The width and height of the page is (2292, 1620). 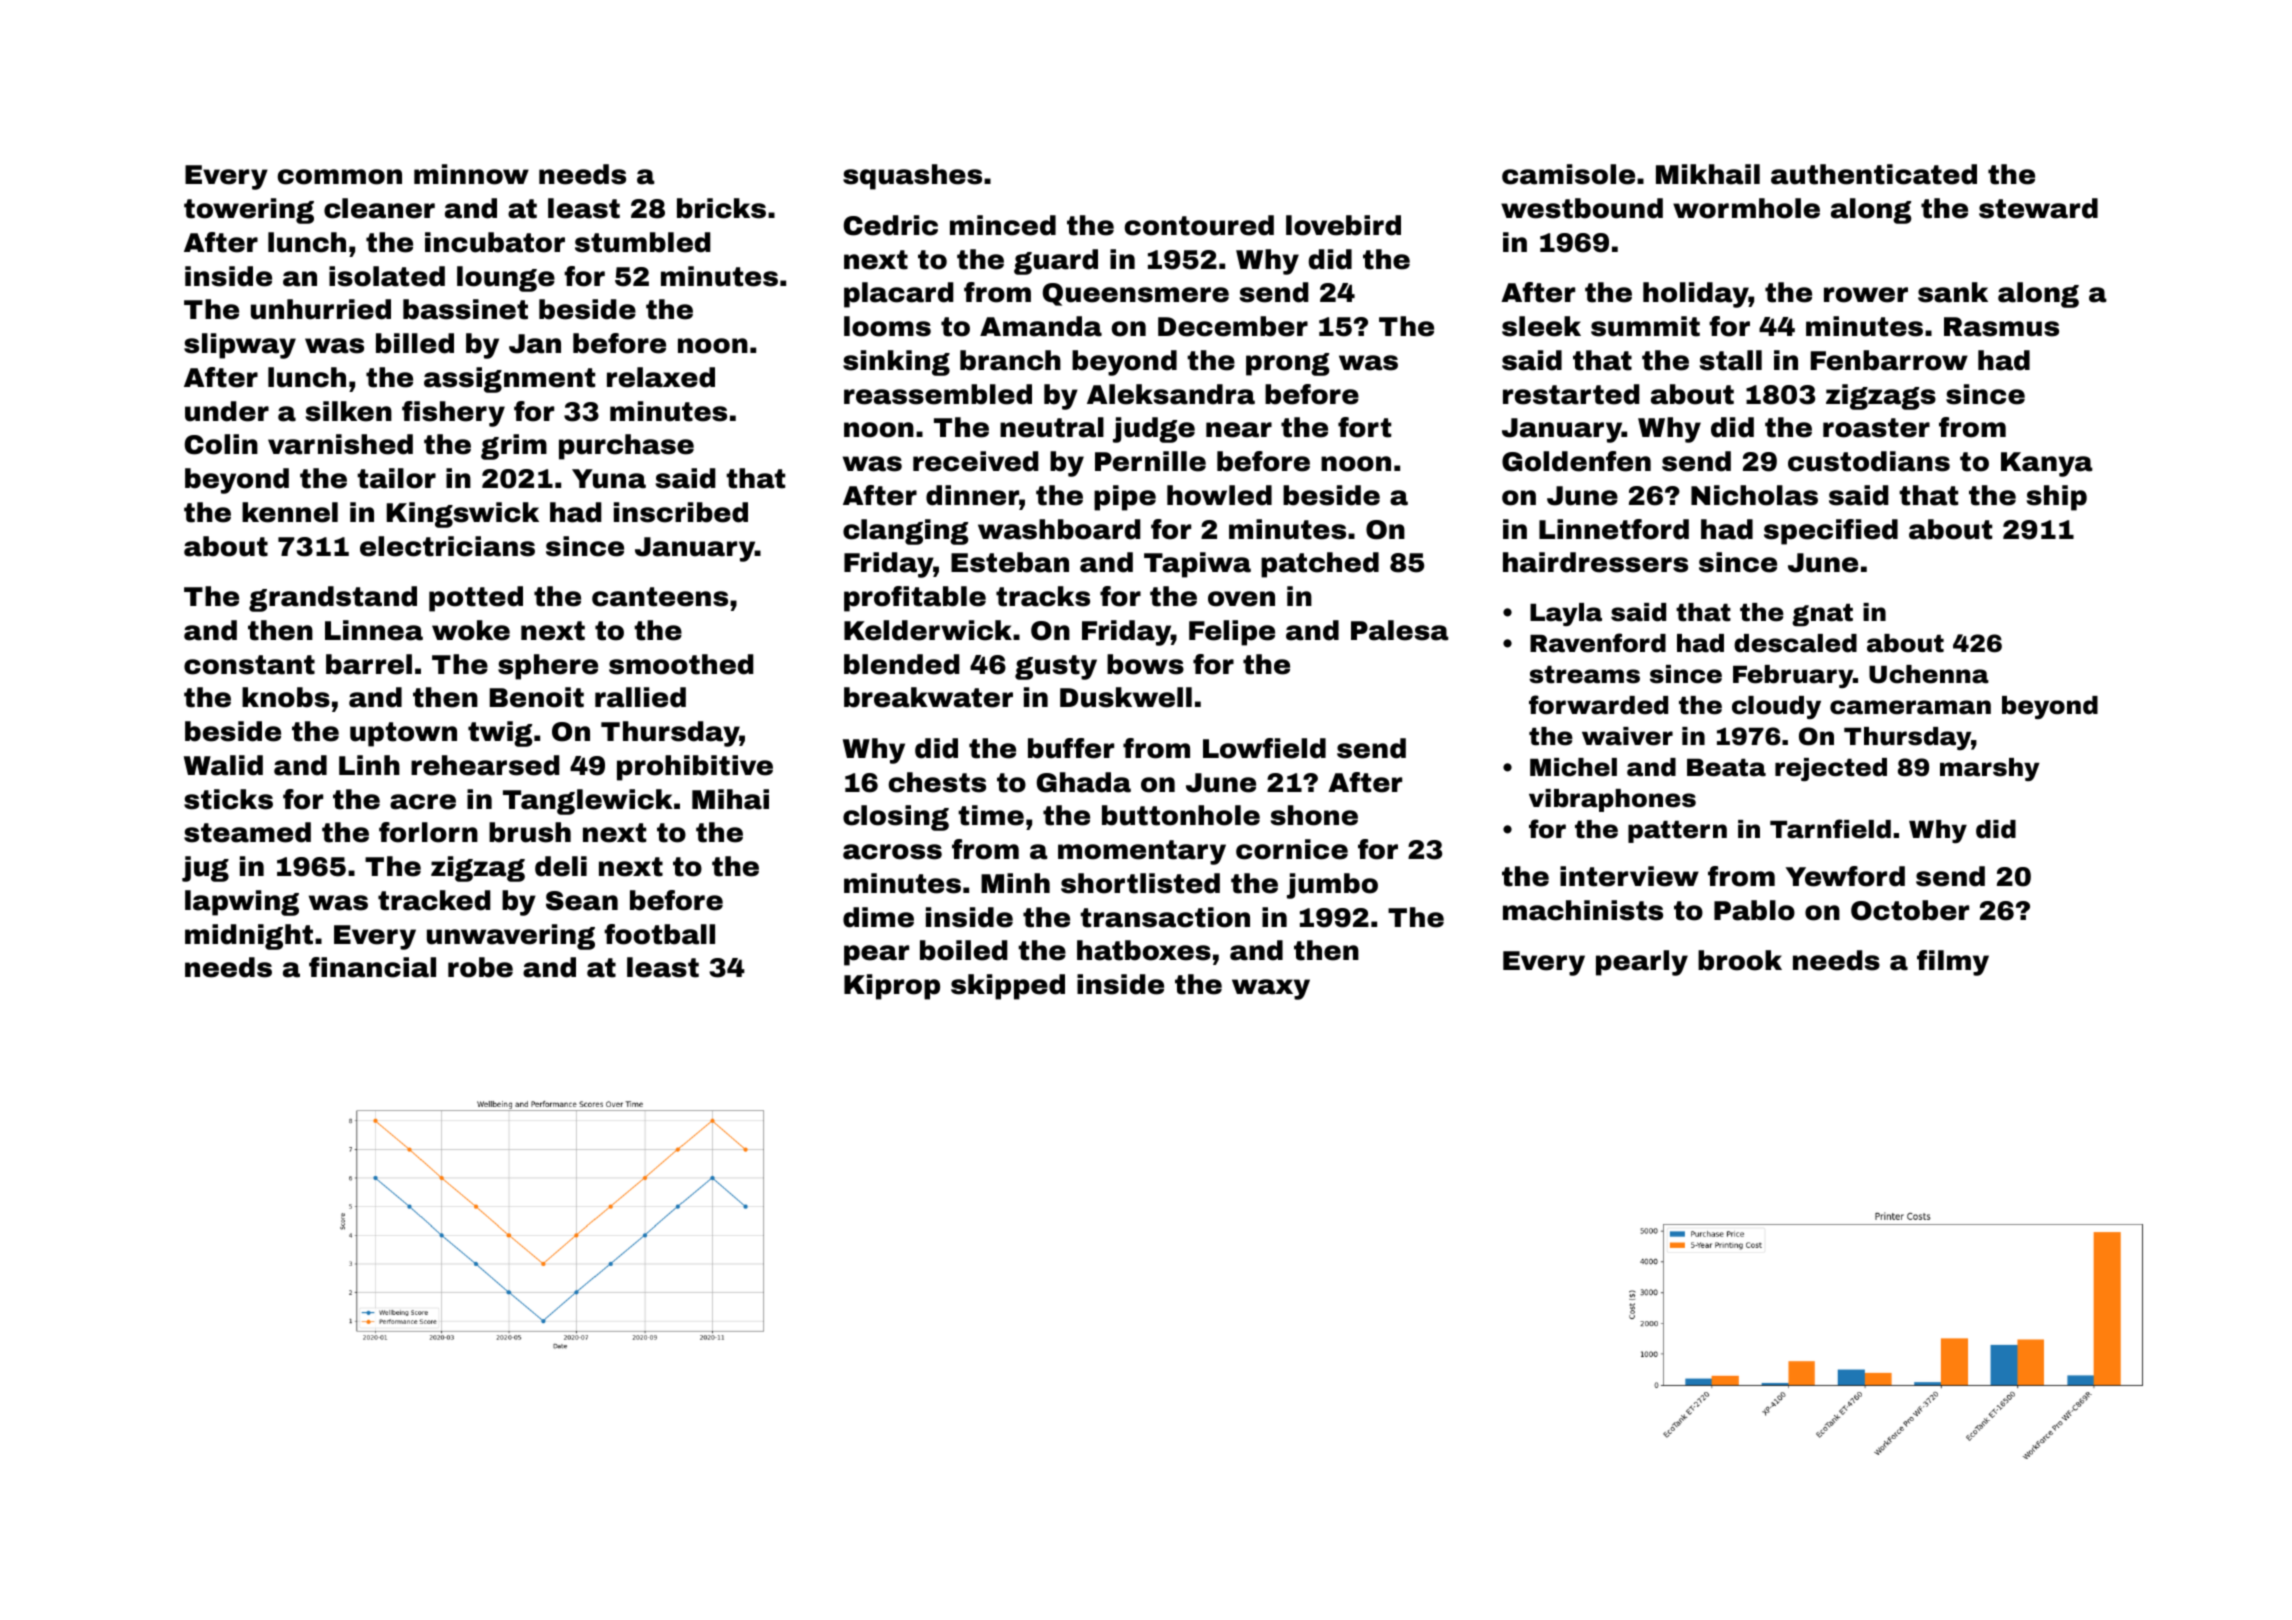 What do you see at coordinates (227, 411) in the page?
I see `under` at bounding box center [227, 411].
